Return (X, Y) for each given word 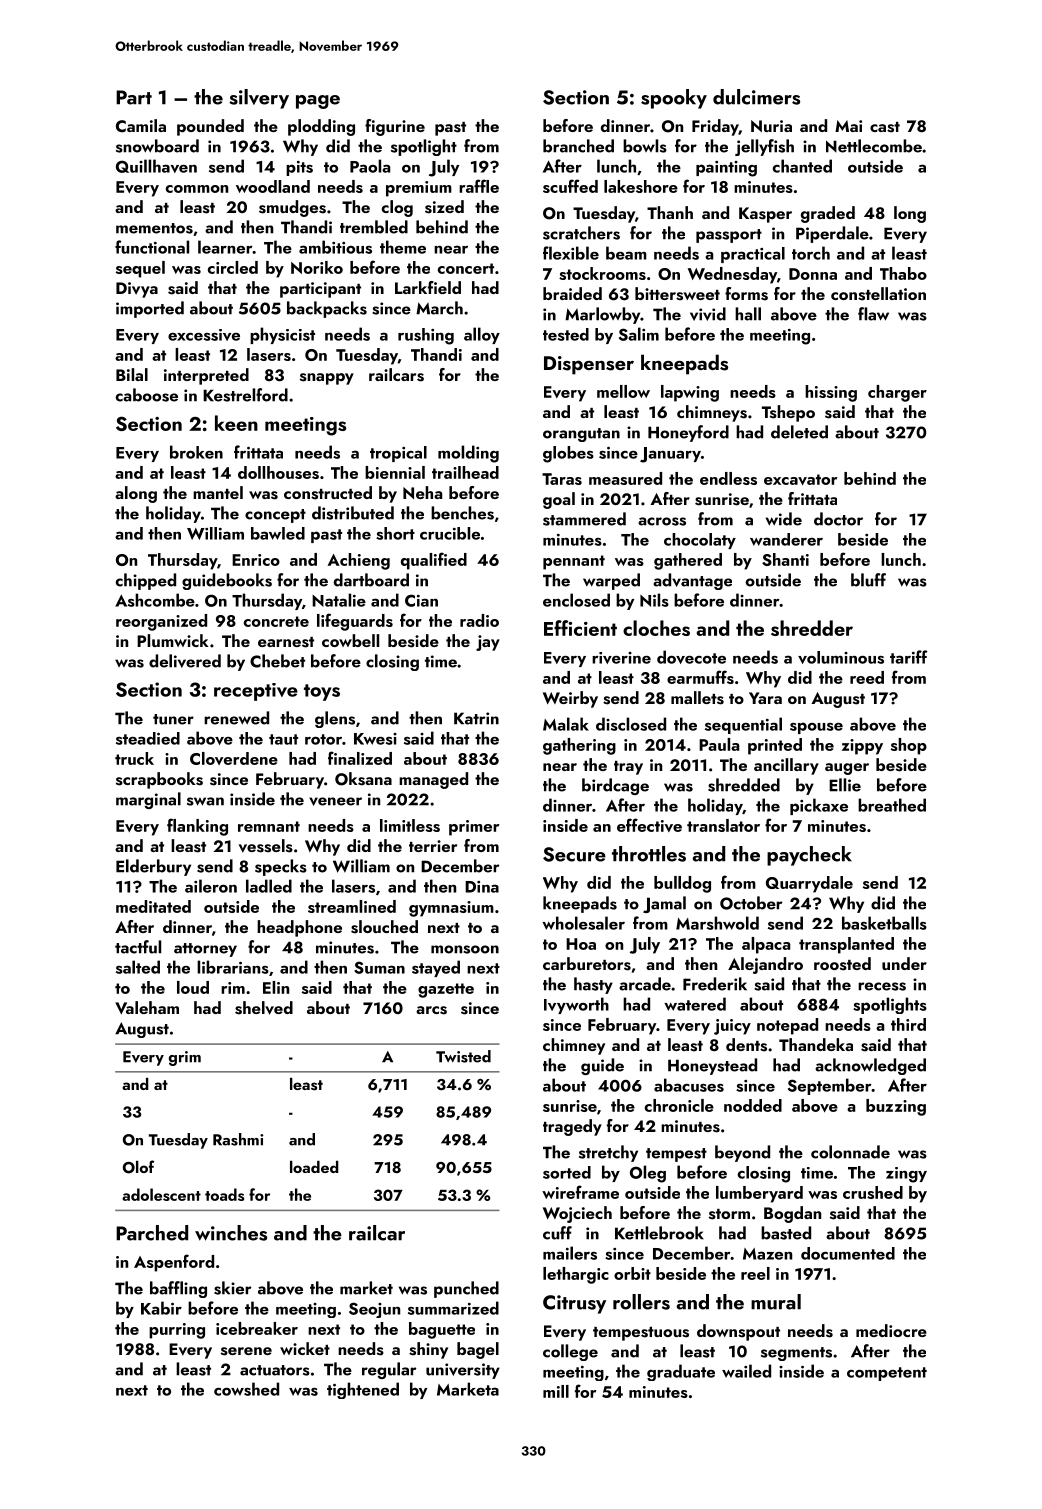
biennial (395, 472)
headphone (299, 928)
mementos (154, 228)
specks (281, 867)
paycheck (809, 856)
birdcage (615, 786)
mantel (218, 492)
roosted (842, 964)
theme (403, 247)
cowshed (246, 1389)
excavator (800, 479)
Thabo (903, 273)
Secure (574, 854)
